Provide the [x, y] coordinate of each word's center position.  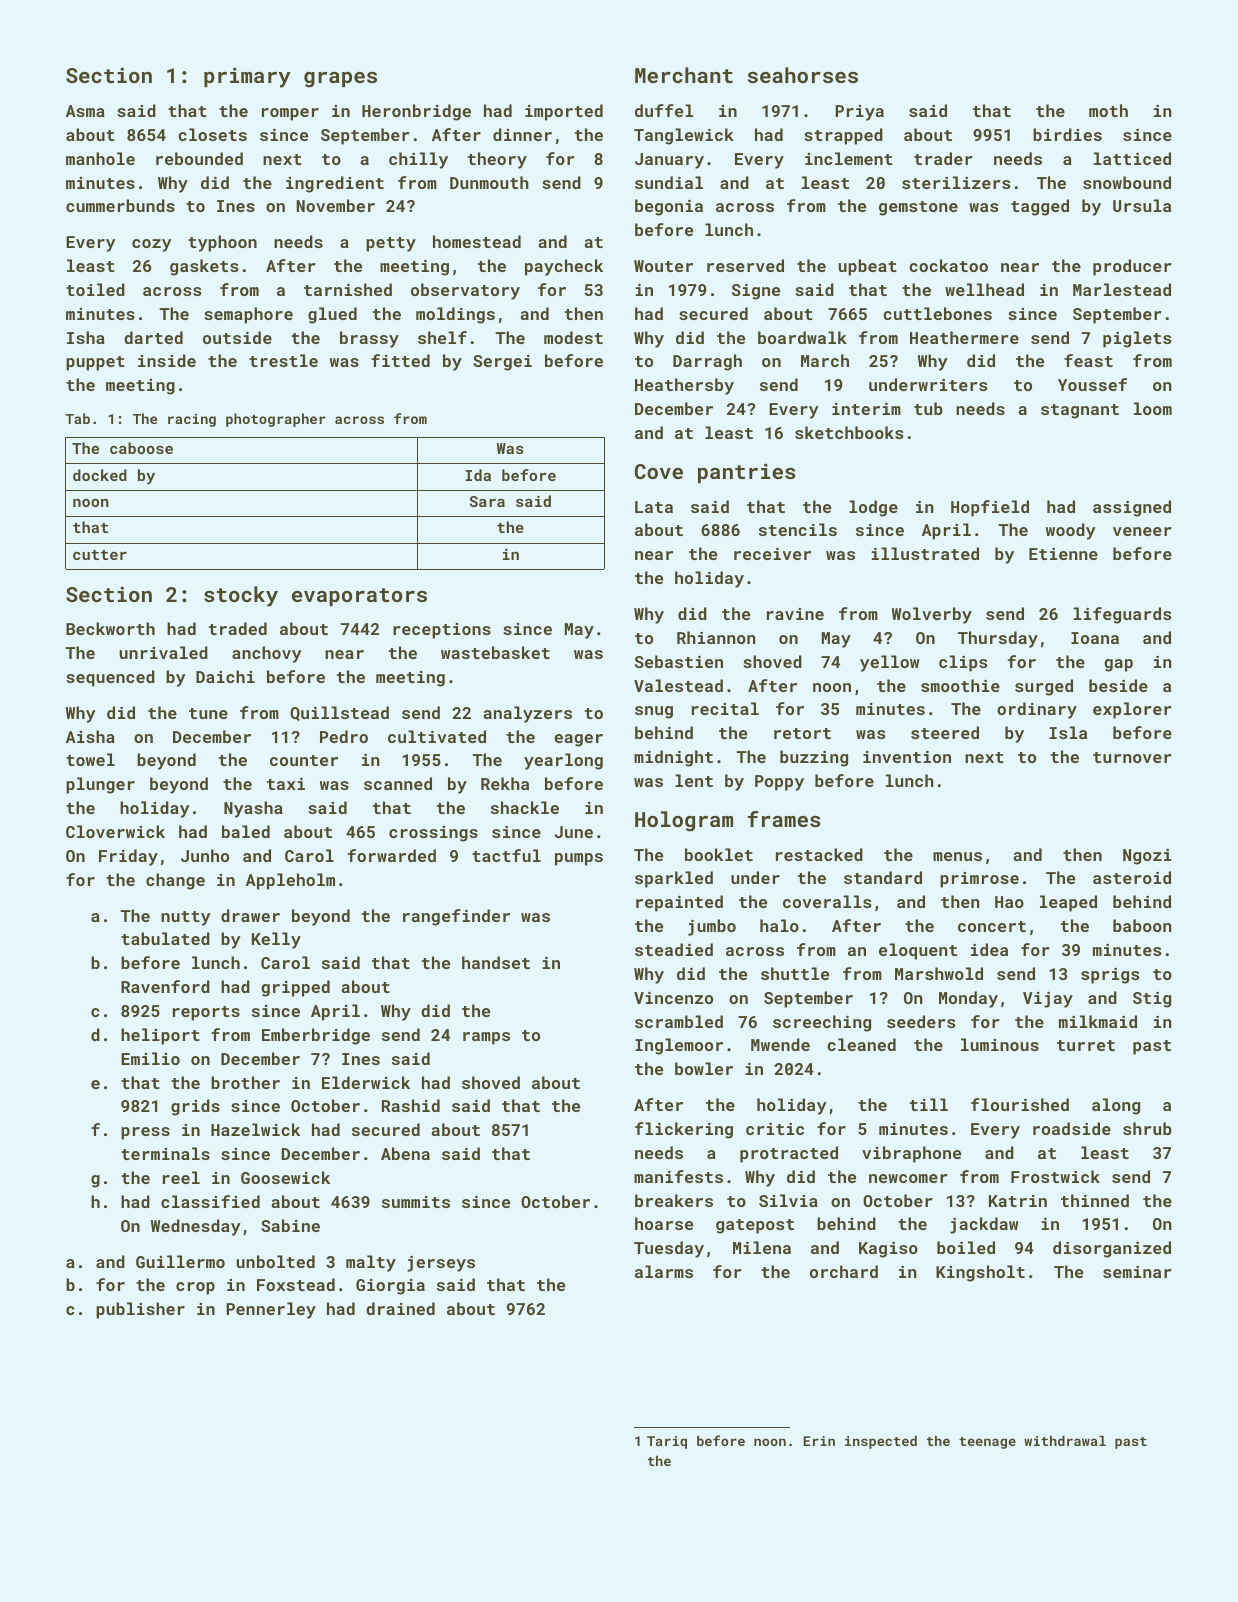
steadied [674, 949]
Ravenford [165, 986]
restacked [819, 854]
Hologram [684, 821]
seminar [1137, 1272]
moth [1108, 110]
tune [208, 713]
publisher [140, 1310]
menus [957, 856]
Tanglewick [684, 136]
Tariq [667, 1442]
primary [247, 77]
